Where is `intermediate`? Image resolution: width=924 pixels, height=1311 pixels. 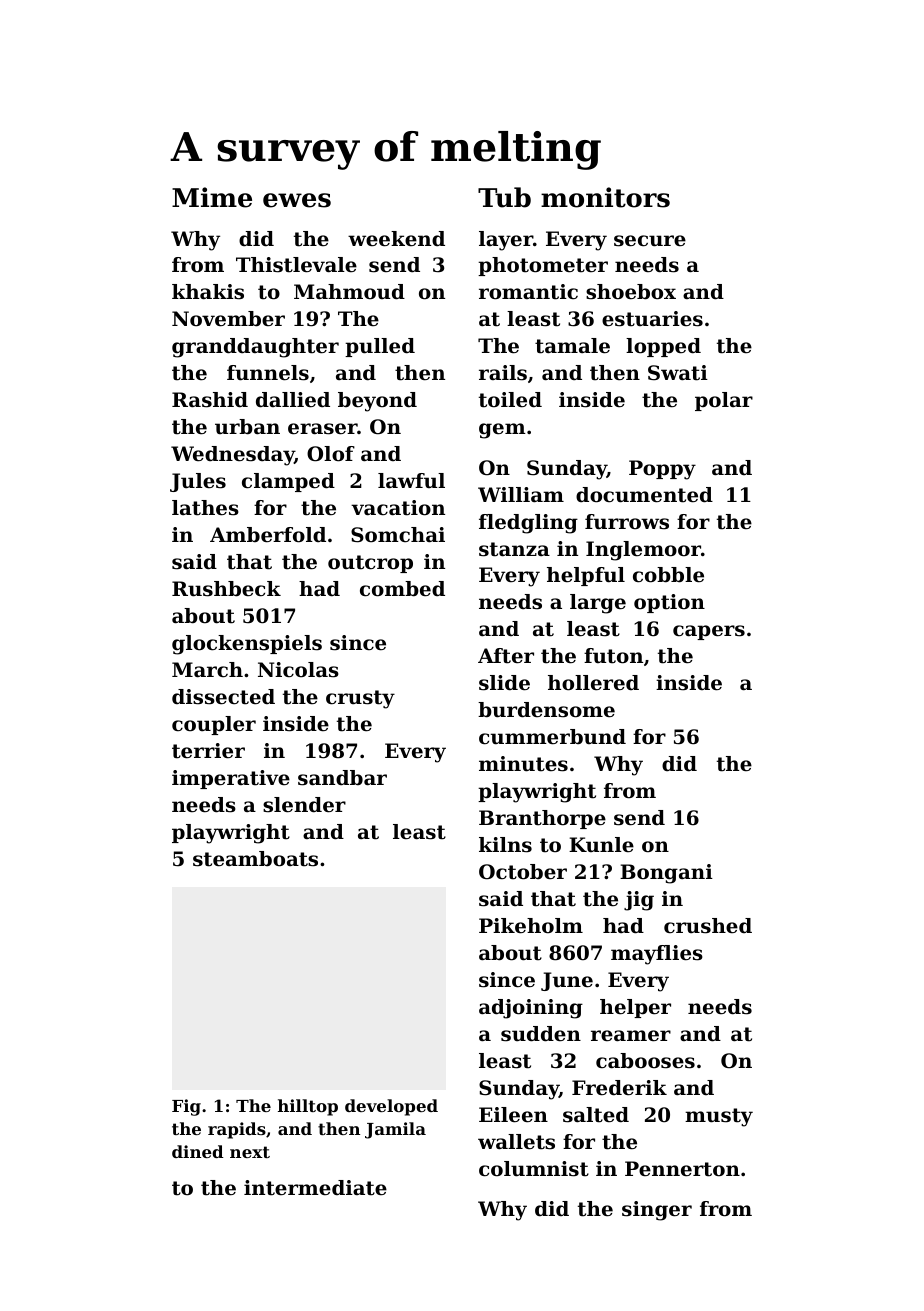
intermediate is located at coordinates (315, 1188).
